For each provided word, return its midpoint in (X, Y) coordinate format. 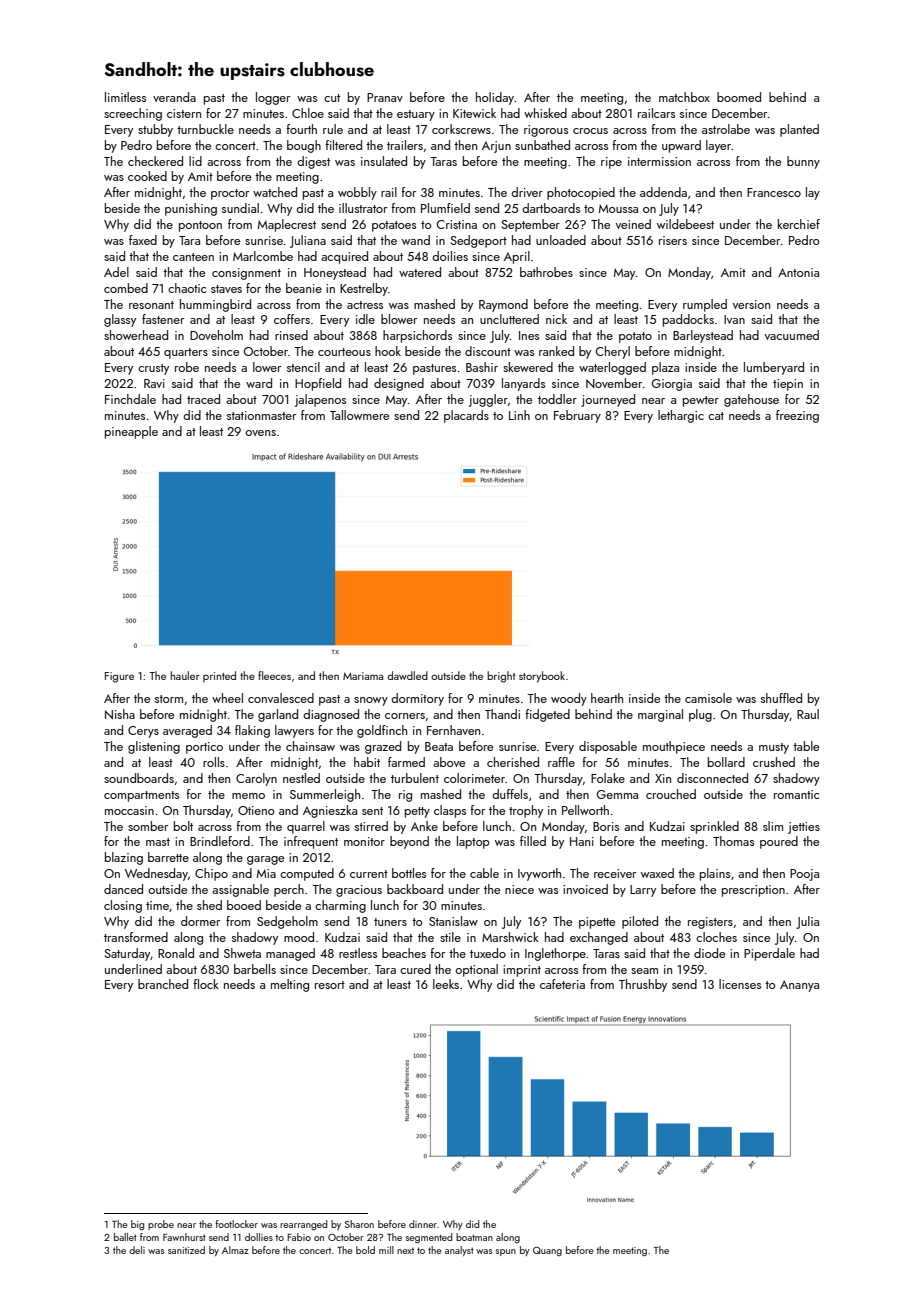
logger (273, 98)
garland (278, 715)
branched (163, 984)
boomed (739, 97)
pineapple (131, 432)
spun (506, 1252)
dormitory (417, 699)
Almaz (235, 1250)
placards (466, 416)
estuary (416, 115)
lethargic (681, 416)
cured (415, 969)
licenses (740, 984)
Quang (547, 1251)
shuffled (781, 698)
